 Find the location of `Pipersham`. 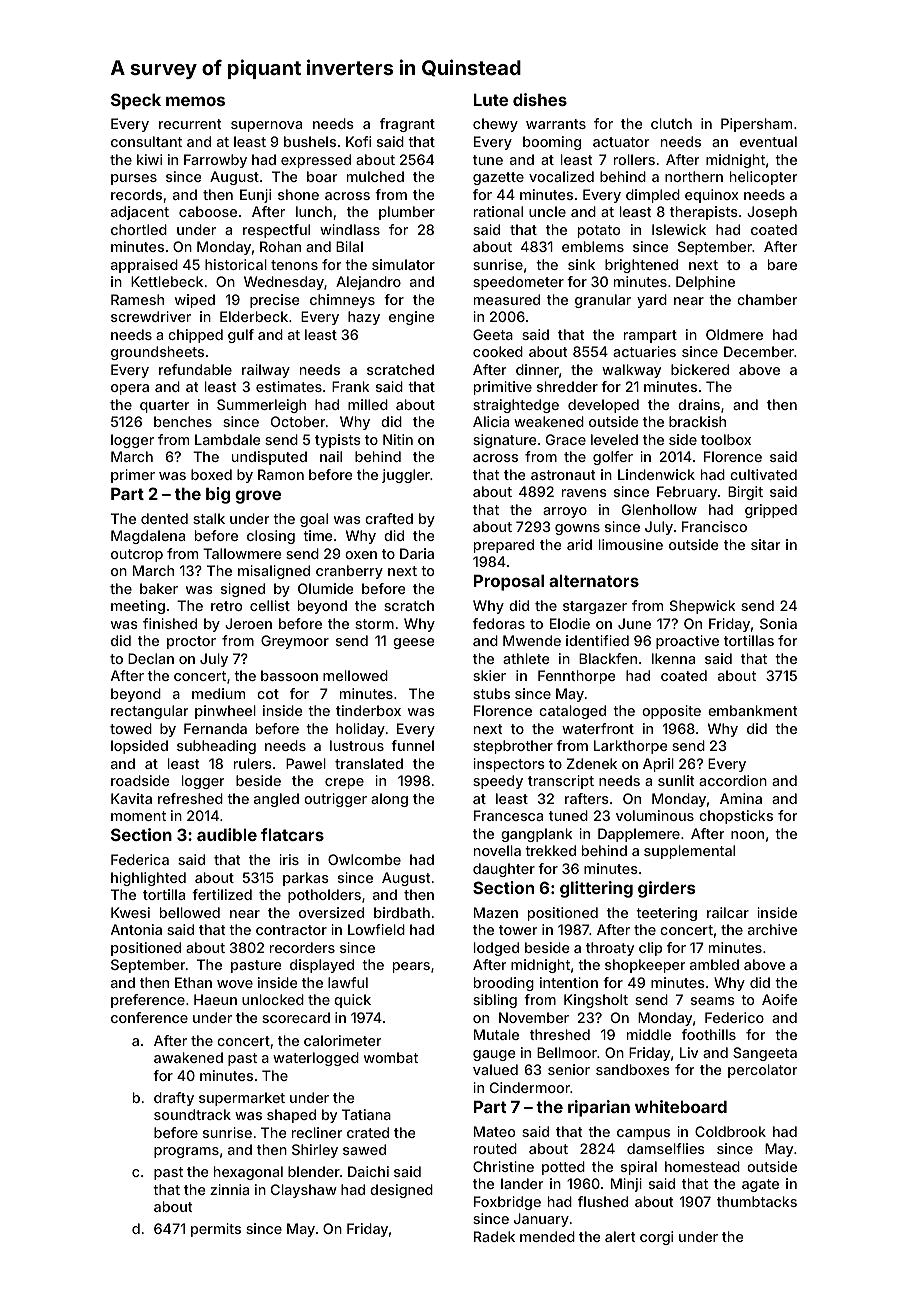

Pipersham is located at coordinates (756, 125).
